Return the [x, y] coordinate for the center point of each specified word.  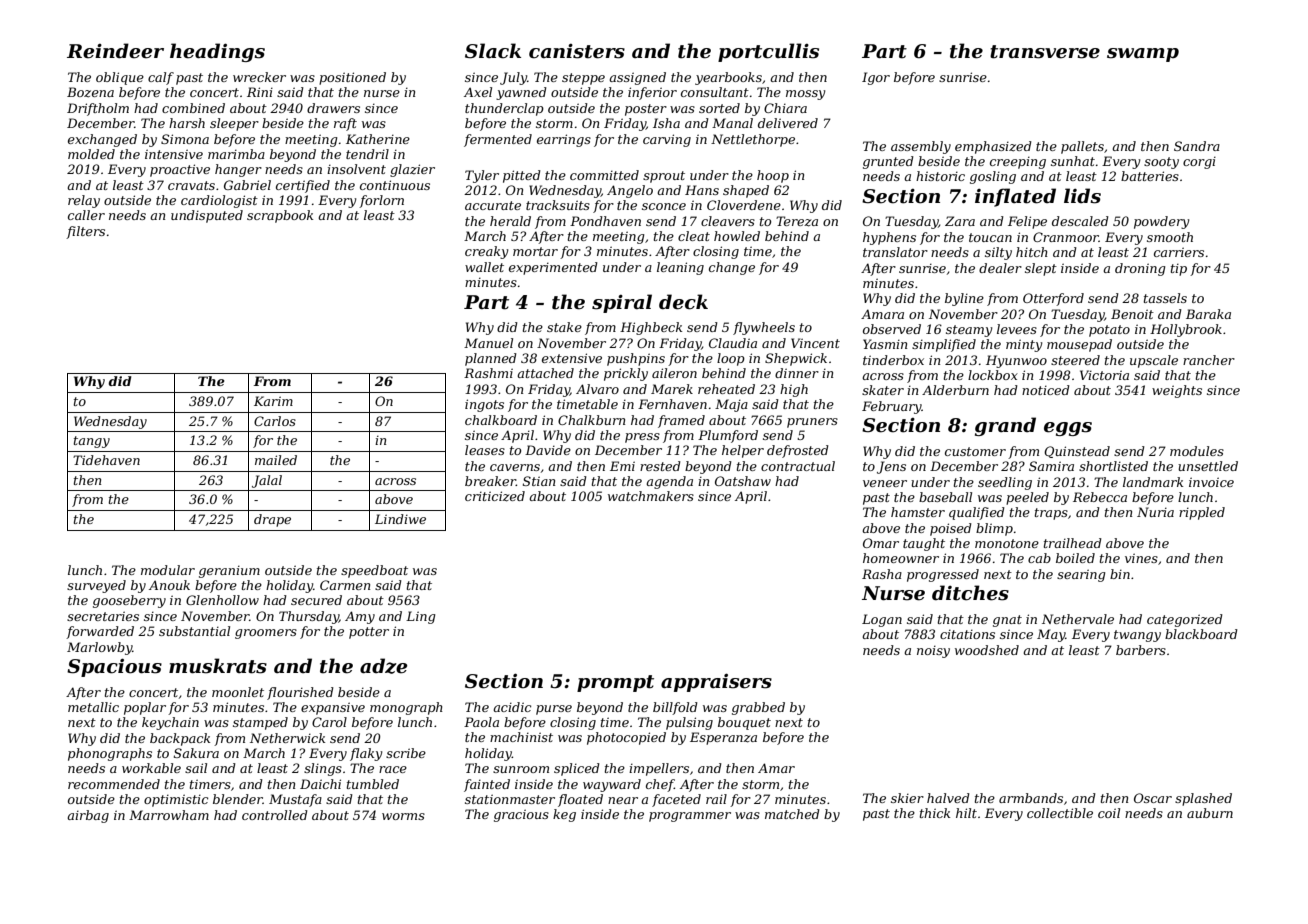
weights [1177, 391]
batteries [1150, 176]
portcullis [768, 52]
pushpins [636, 359]
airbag [88, 816]
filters [85, 232]
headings [217, 52]
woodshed [987, 650]
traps [1051, 514]
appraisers [716, 682]
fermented [498, 140]
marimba [236, 154]
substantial [194, 631]
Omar [881, 543]
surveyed [96, 586]
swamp [1143, 55]
